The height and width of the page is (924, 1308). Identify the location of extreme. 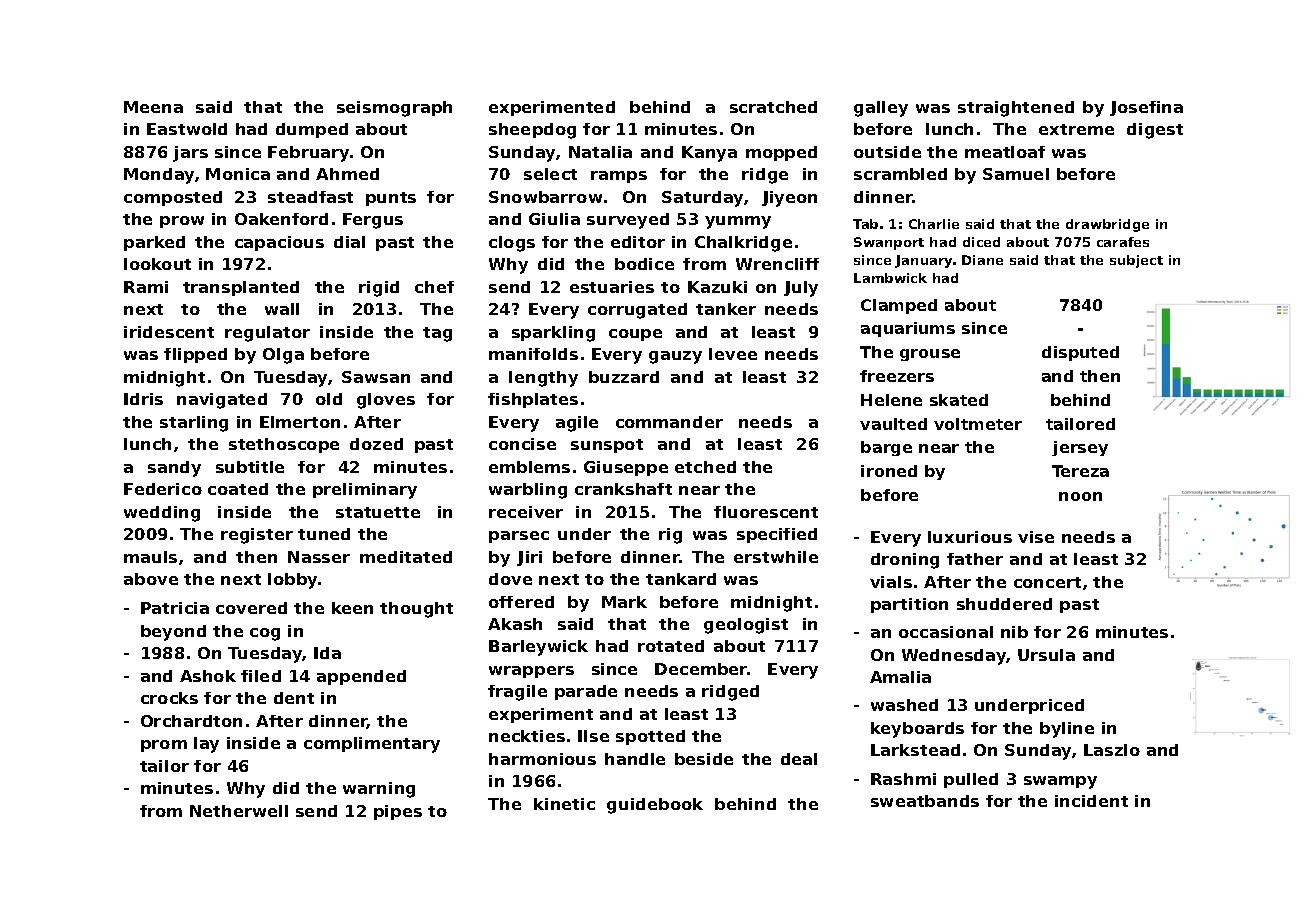
(1076, 129).
